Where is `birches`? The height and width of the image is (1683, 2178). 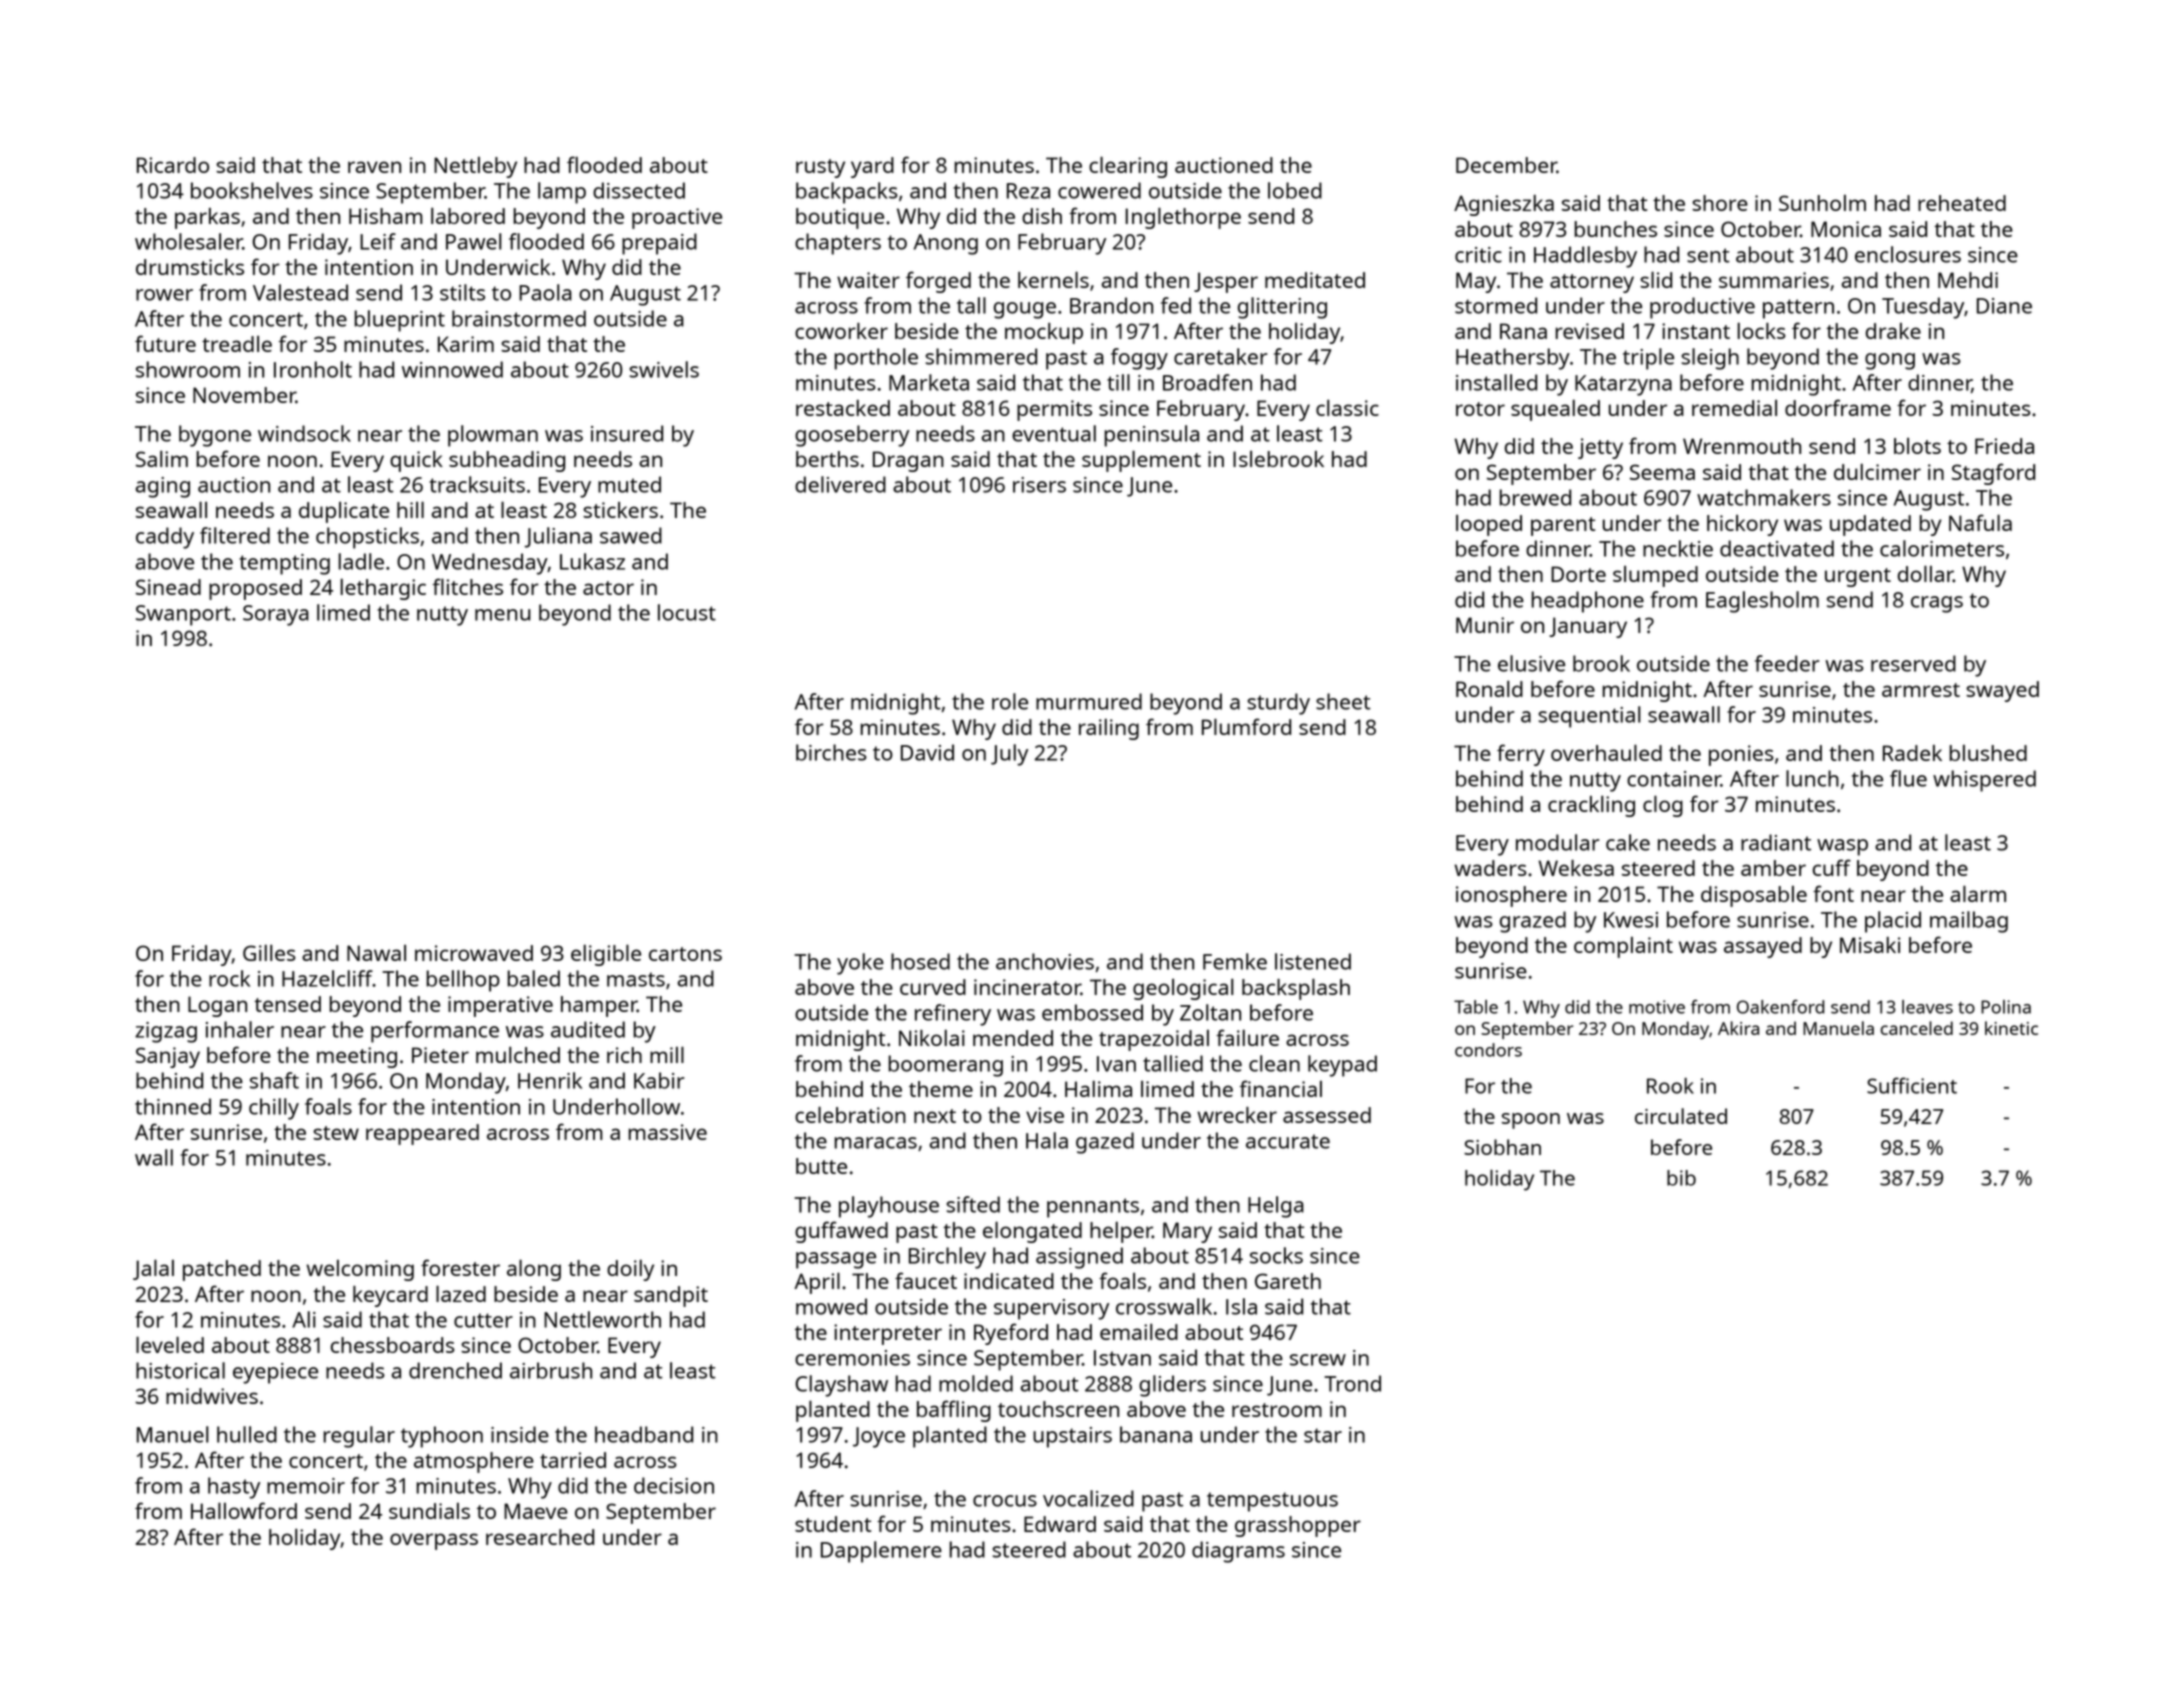
birches is located at coordinates (831, 752).
